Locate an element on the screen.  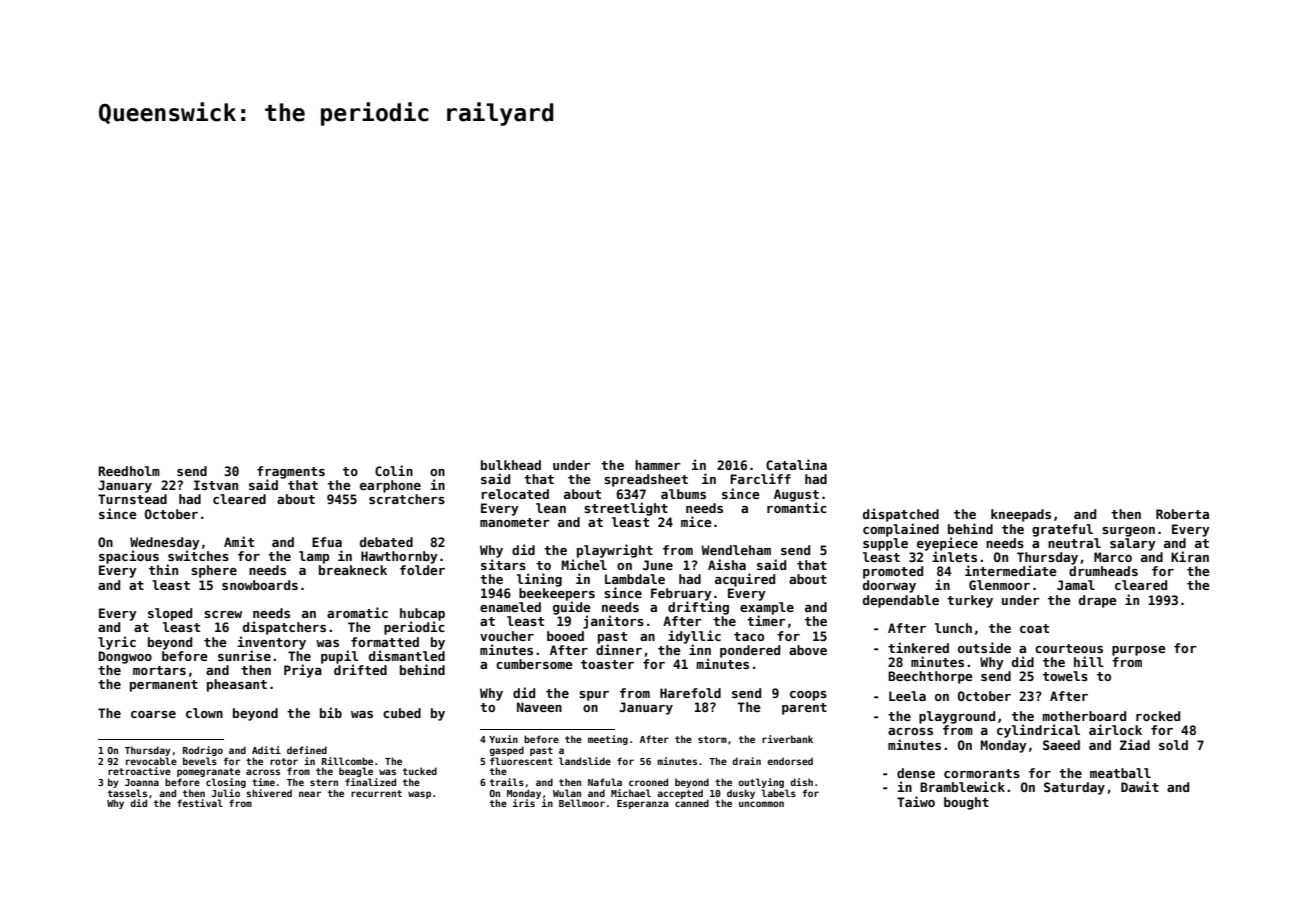
drifted is located at coordinates (360, 669).
